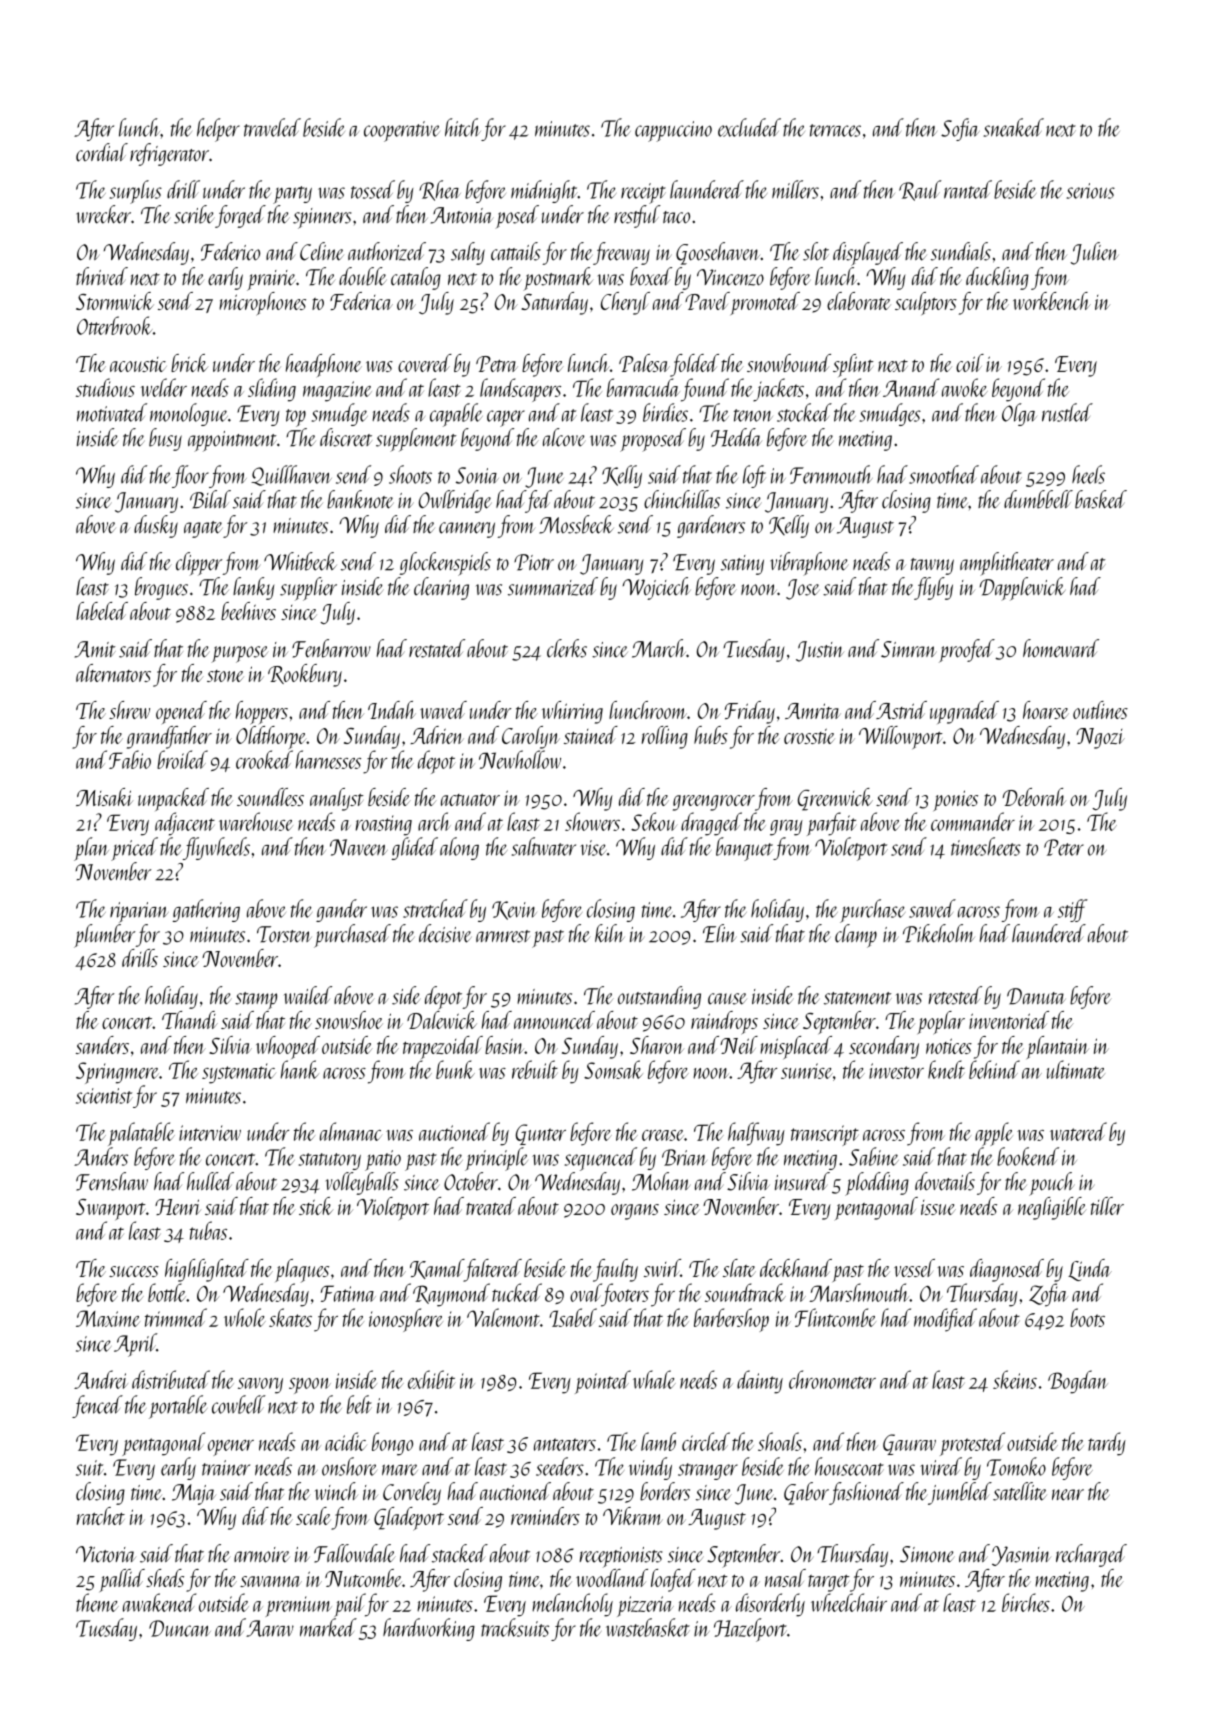 This document has width=1212, height=1714. I want to click on Duncan, so click(180, 1628).
